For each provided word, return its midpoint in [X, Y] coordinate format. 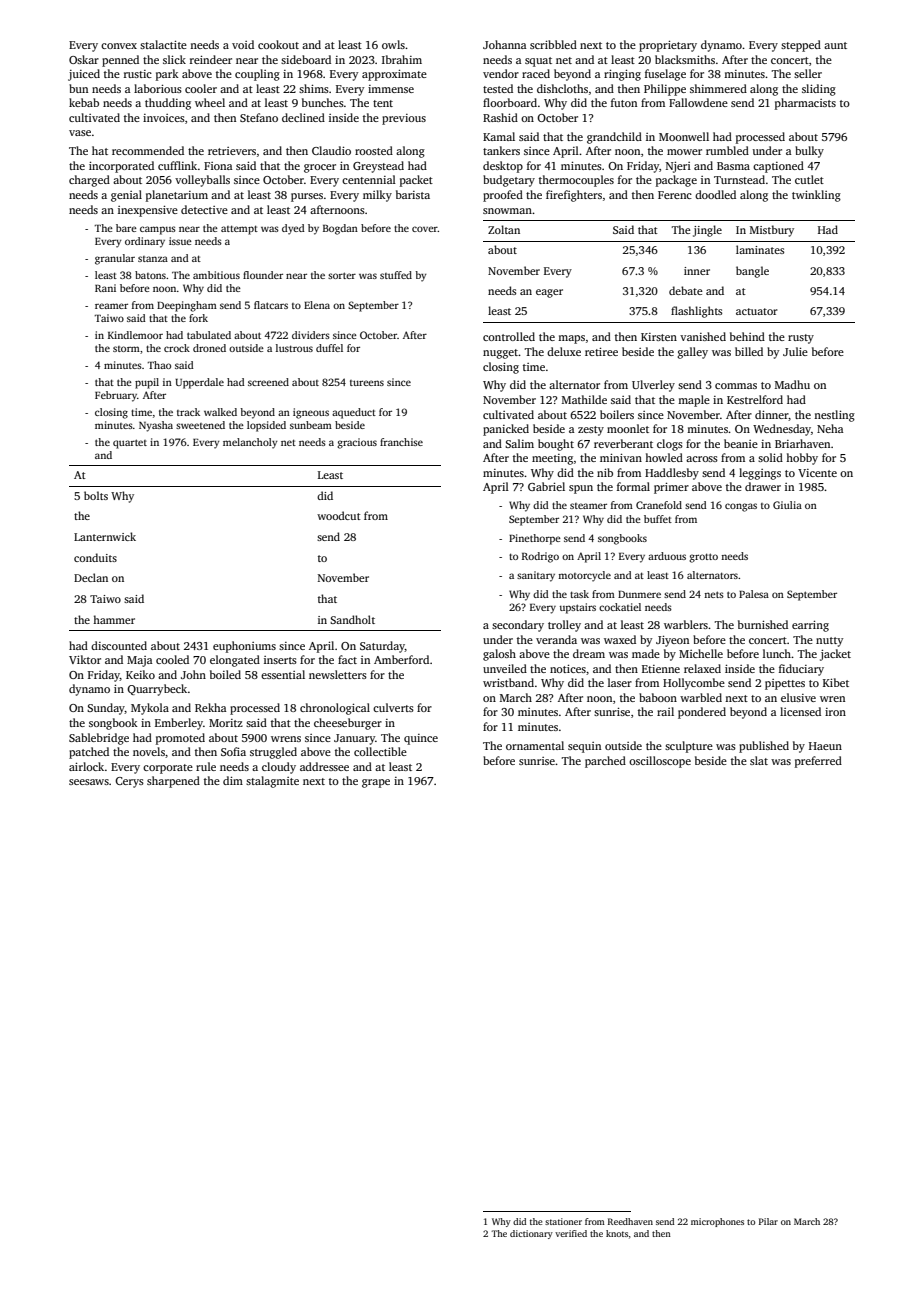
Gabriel [546, 486]
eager [549, 293]
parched [605, 762]
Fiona [218, 166]
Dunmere [639, 594]
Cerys [129, 782]
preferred [818, 762]
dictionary [531, 1234]
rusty [801, 339]
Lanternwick [105, 536]
